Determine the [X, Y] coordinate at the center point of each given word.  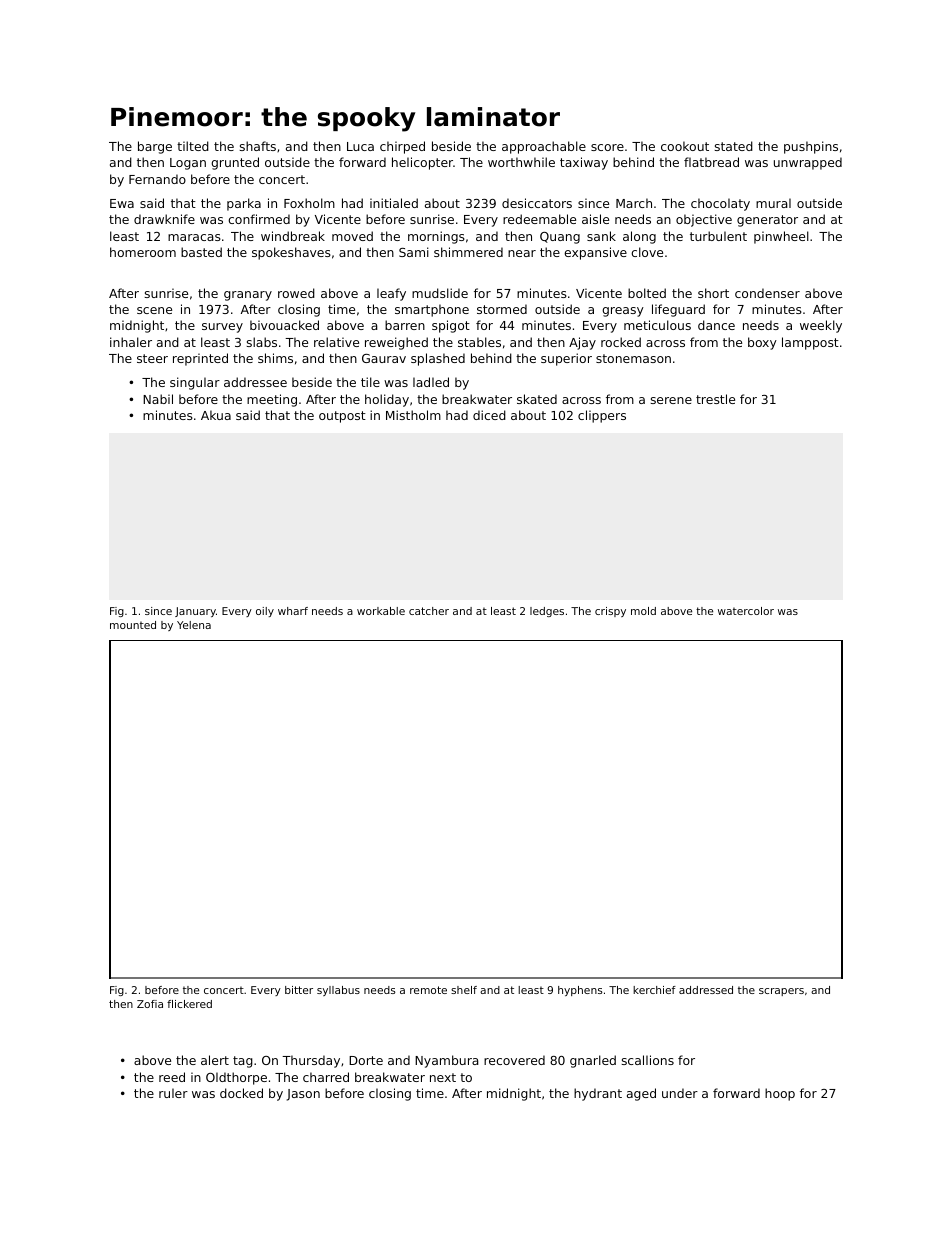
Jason [303, 1095]
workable [381, 611]
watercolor [746, 611]
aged [641, 1094]
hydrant [598, 1094]
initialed [394, 203]
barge [155, 147]
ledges [547, 612]
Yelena [194, 625]
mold [643, 611]
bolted [647, 293]
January [195, 612]
